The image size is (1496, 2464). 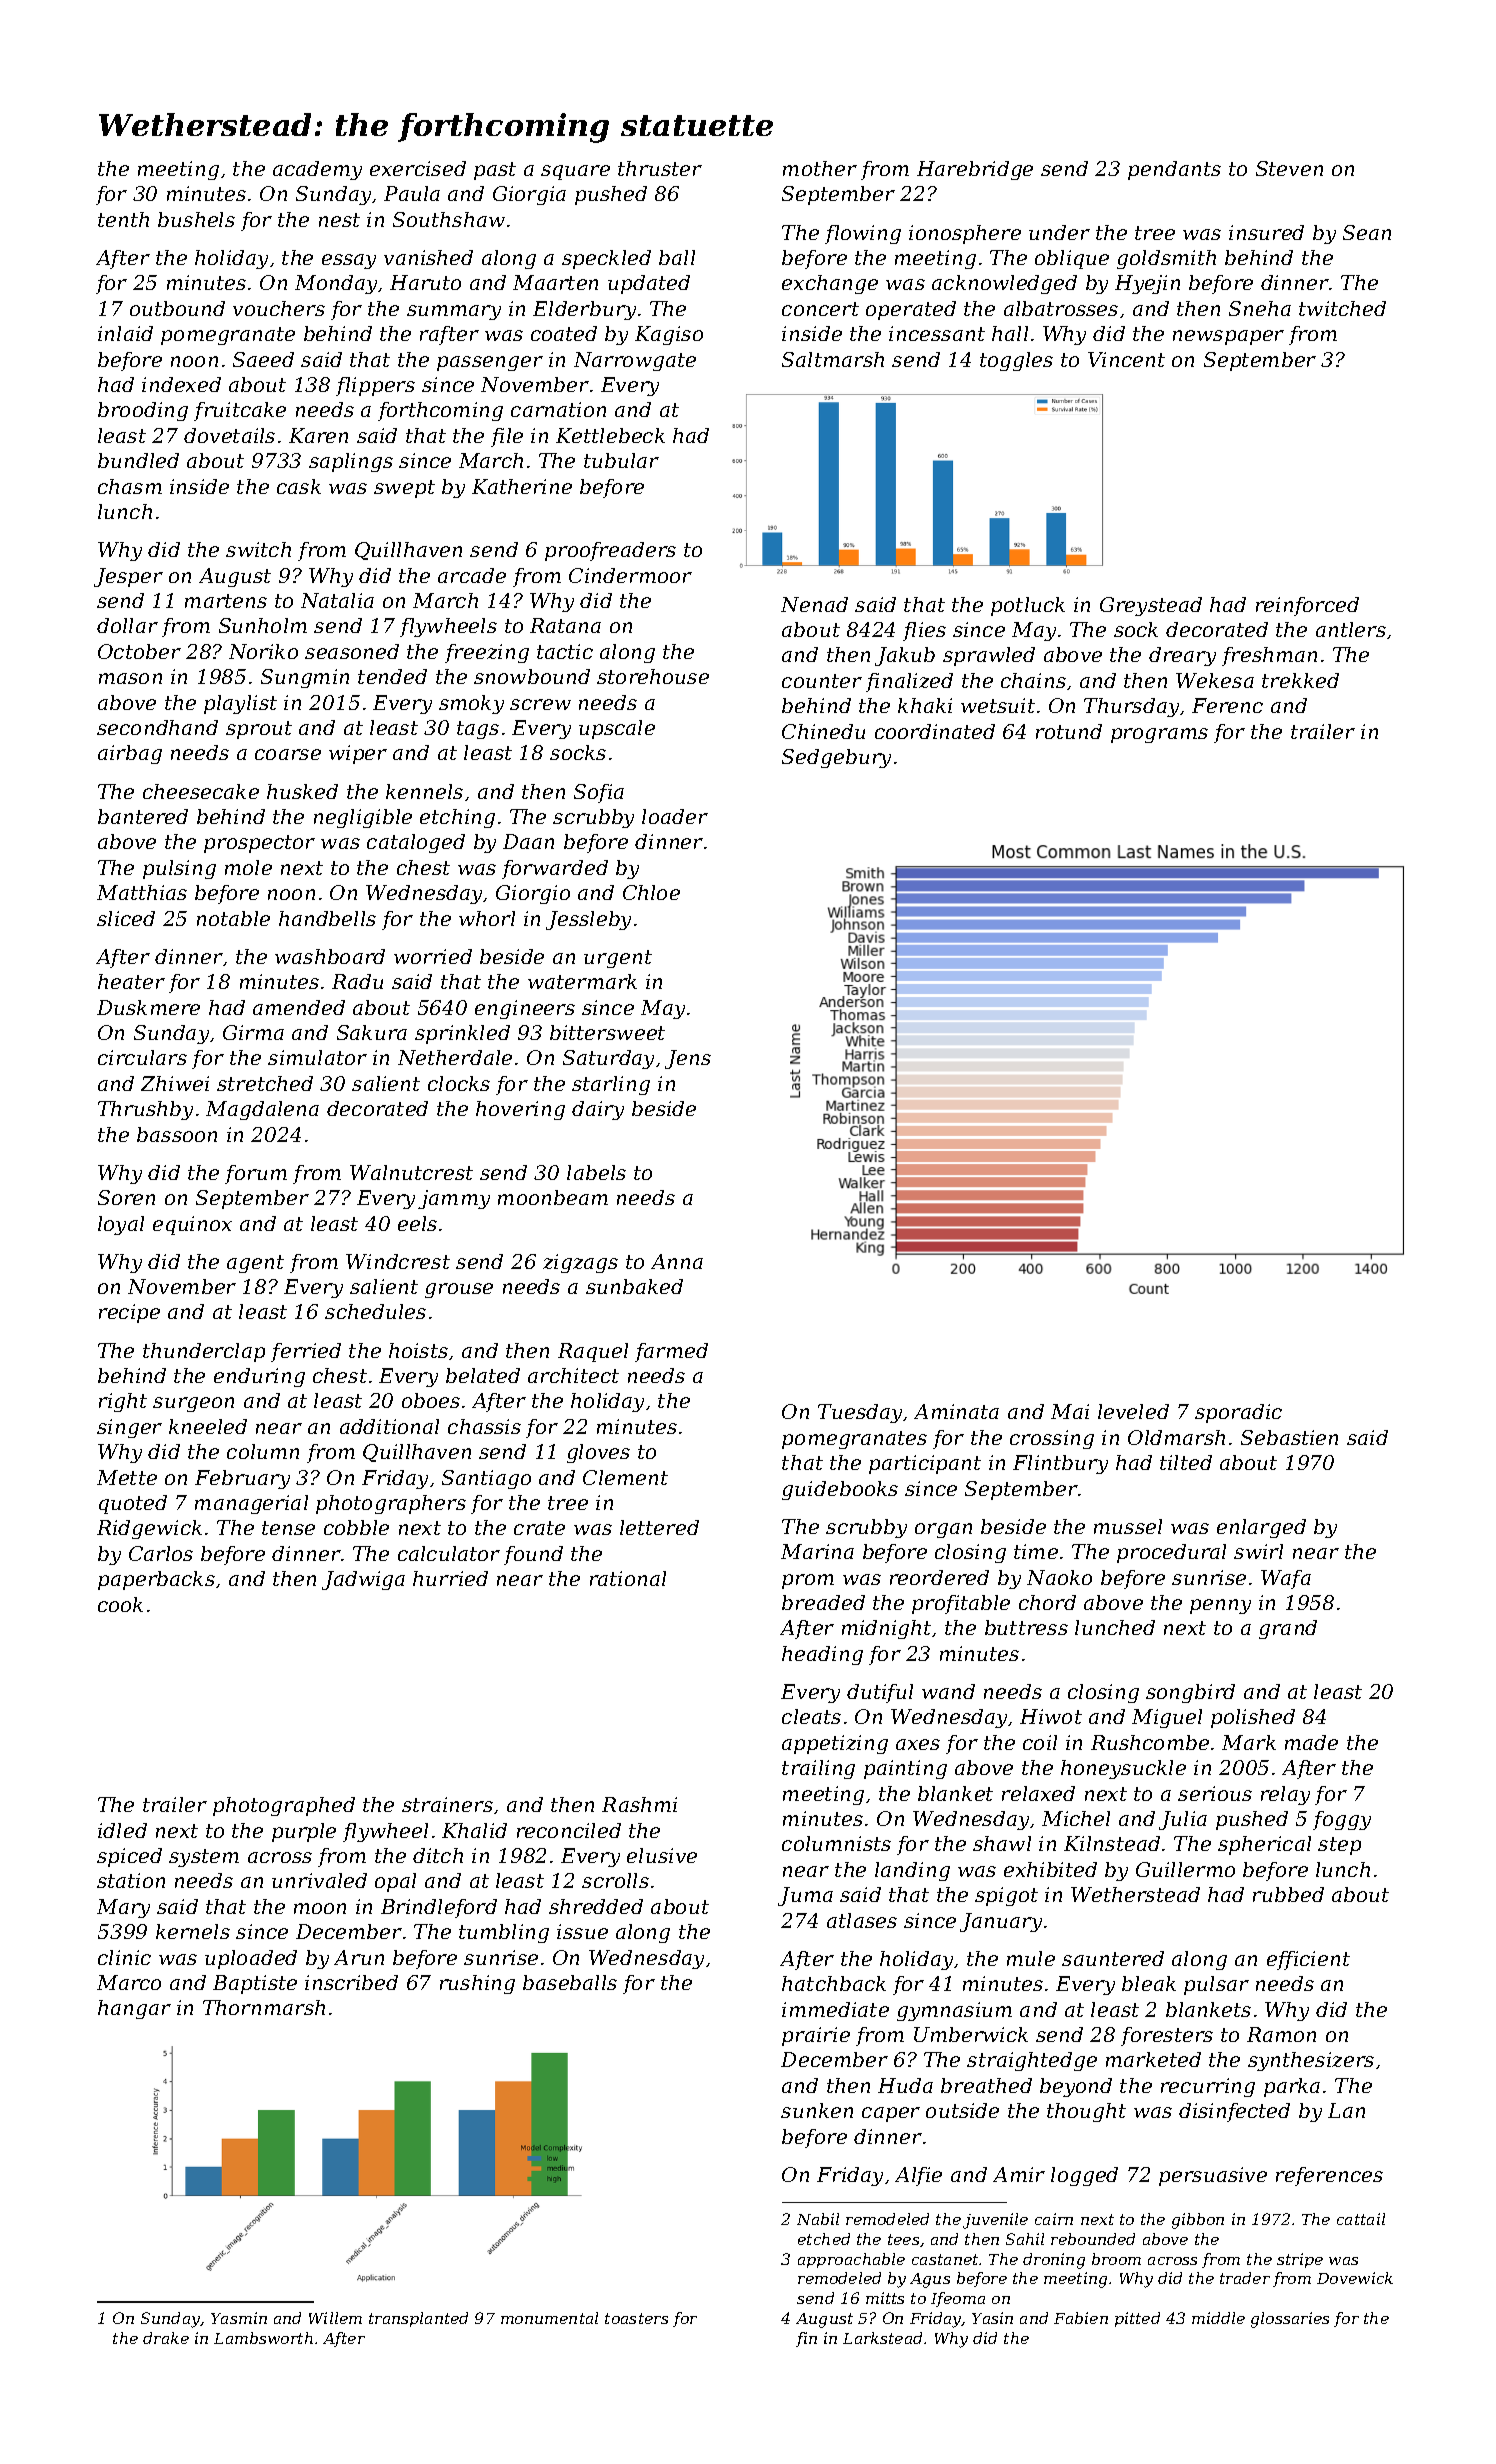 I want to click on square, so click(x=575, y=172).
